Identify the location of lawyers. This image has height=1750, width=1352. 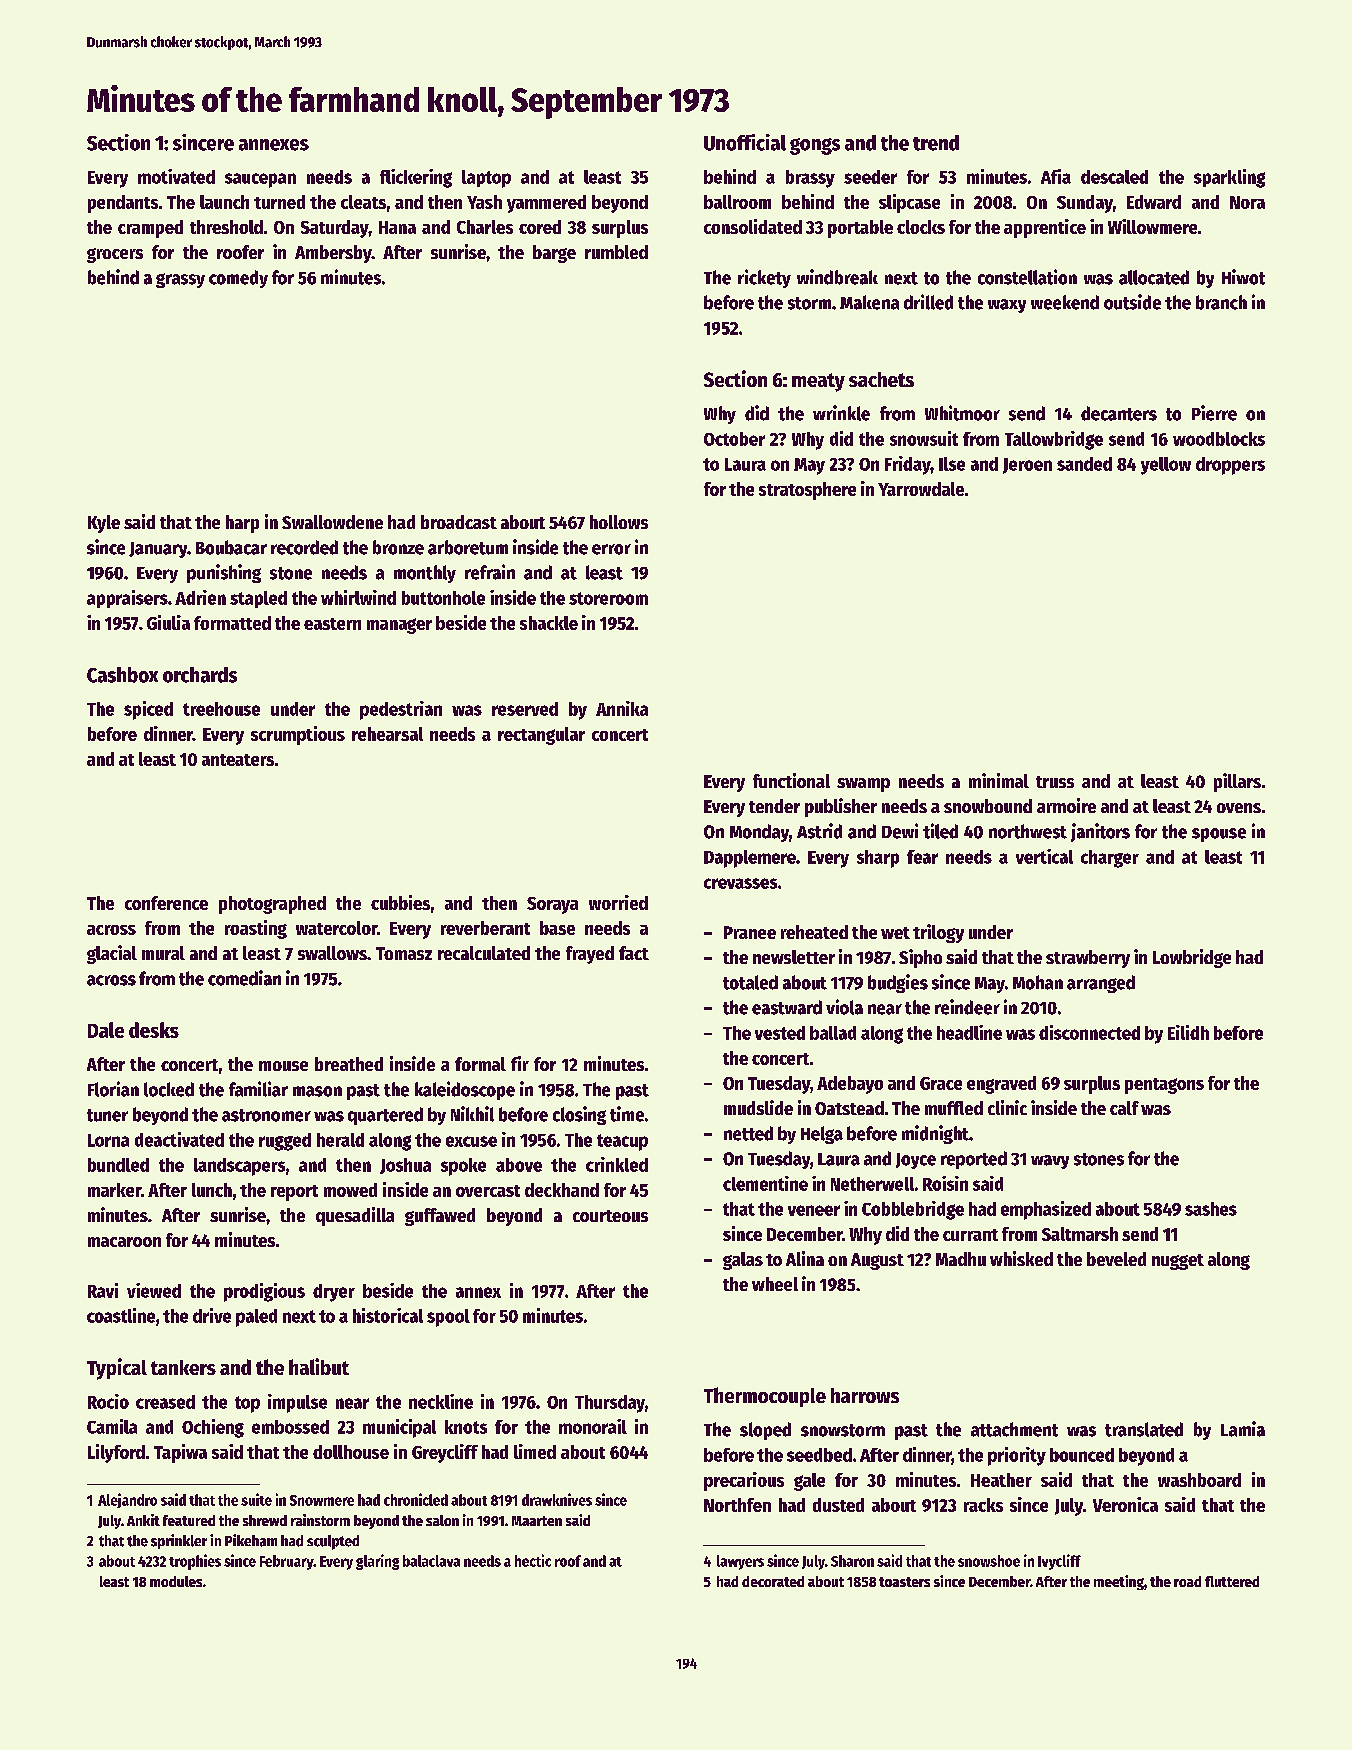
(740, 1562).
